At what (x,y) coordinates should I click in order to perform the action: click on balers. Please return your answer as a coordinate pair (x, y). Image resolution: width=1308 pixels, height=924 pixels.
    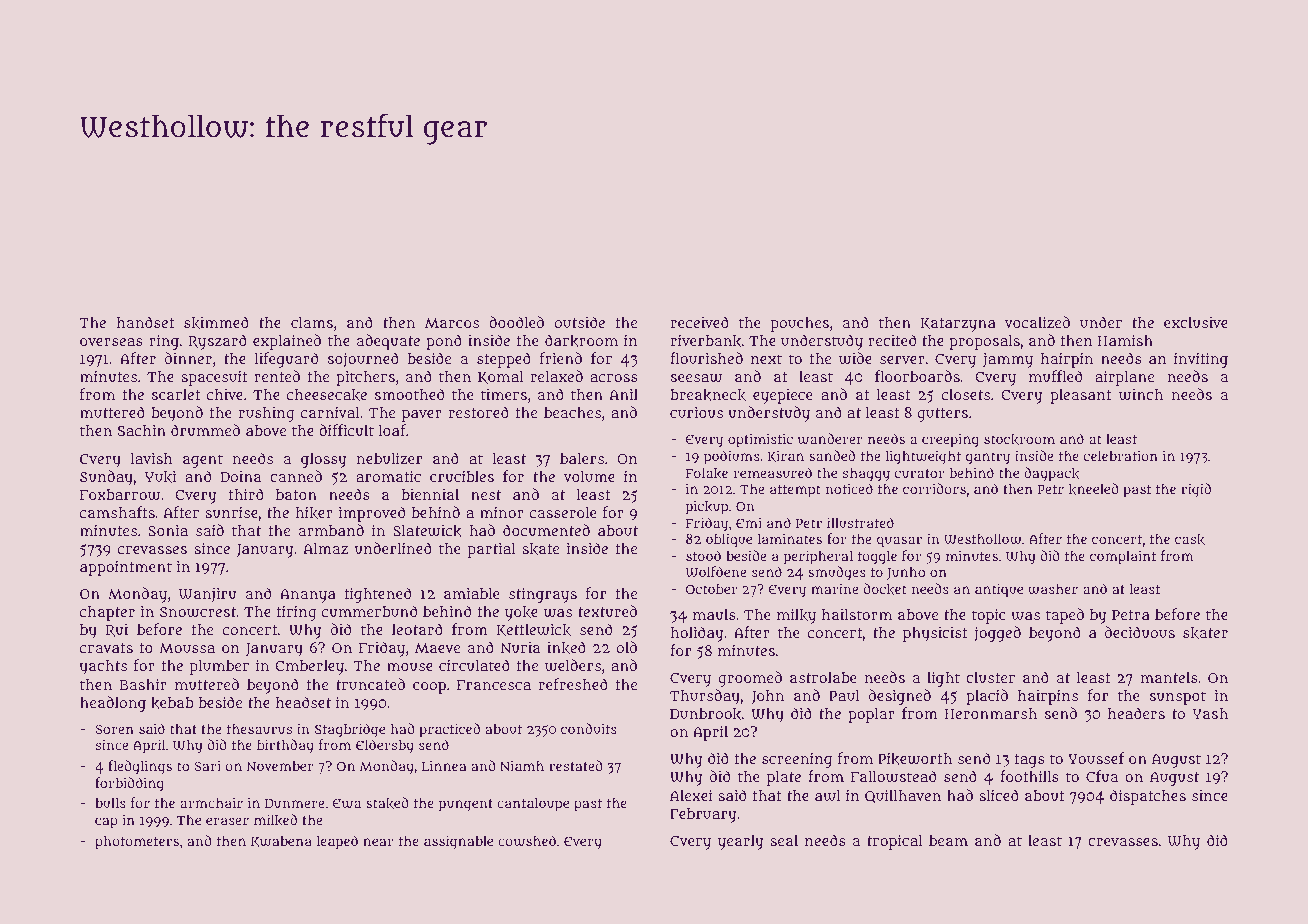
    Looking at the image, I should click on (582, 458).
